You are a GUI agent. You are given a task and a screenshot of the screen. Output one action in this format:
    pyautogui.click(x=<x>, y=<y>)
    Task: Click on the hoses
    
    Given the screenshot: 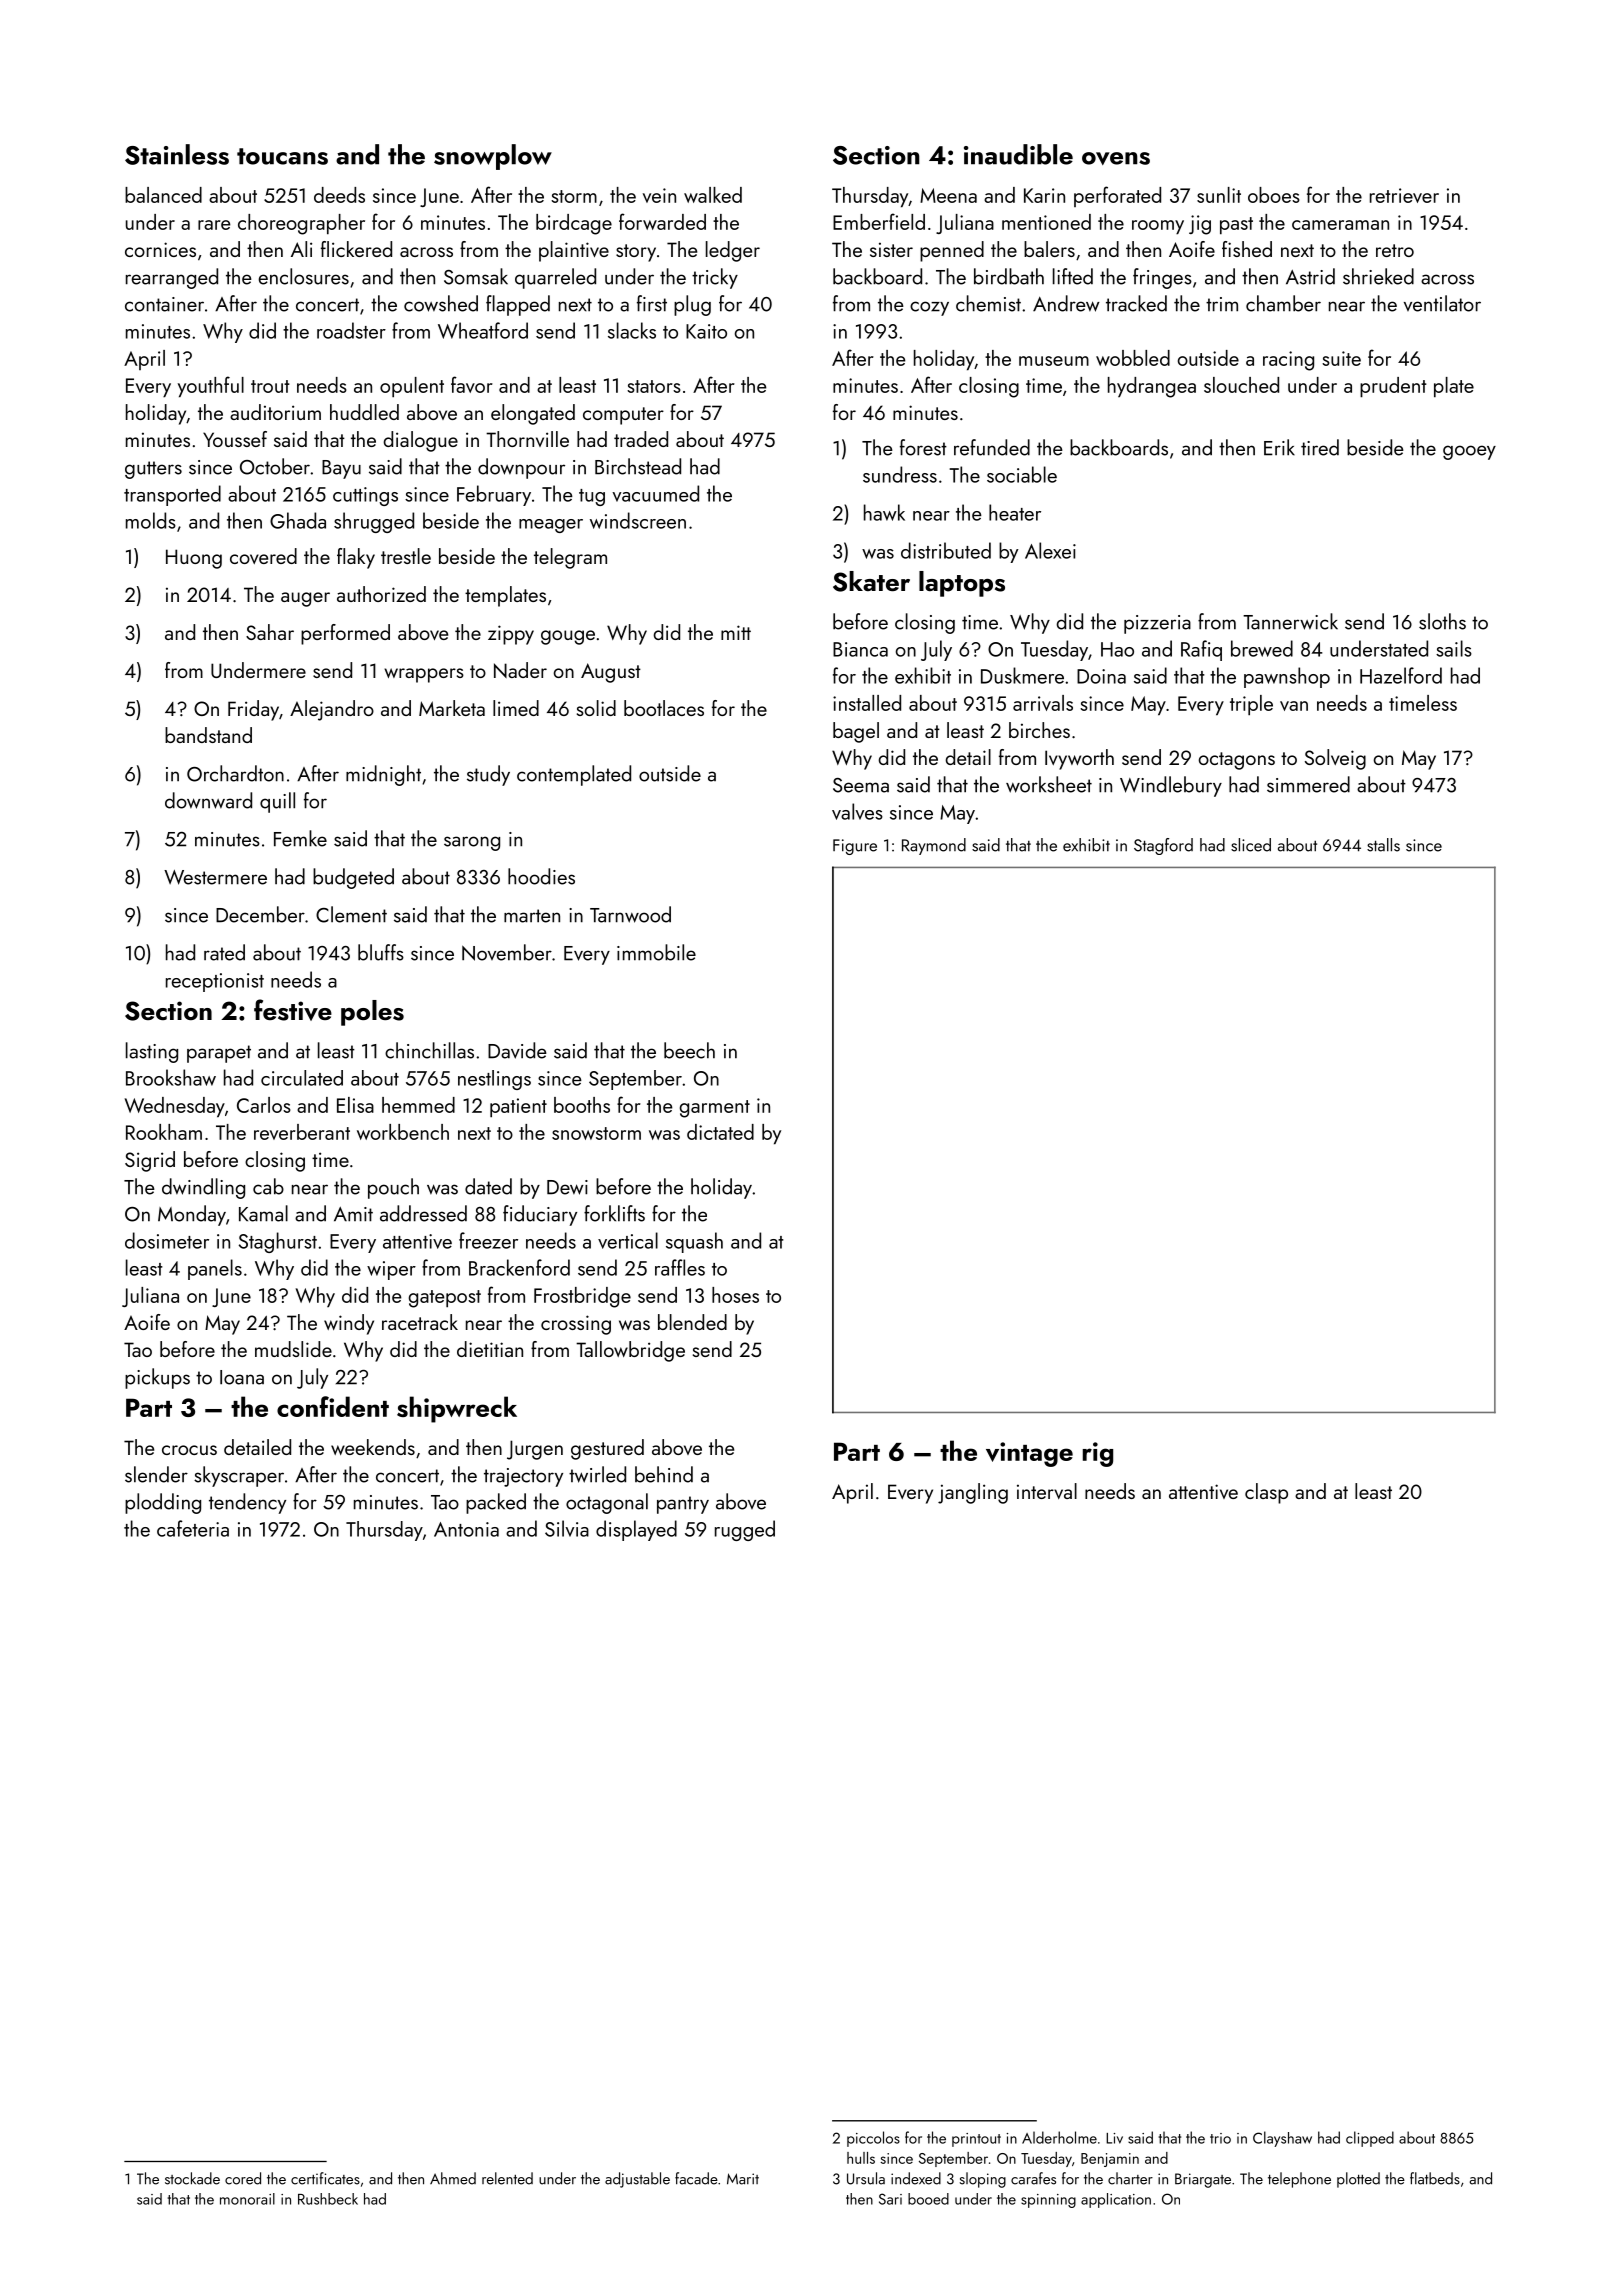 What is the action you would take?
    pyautogui.click(x=735, y=1295)
